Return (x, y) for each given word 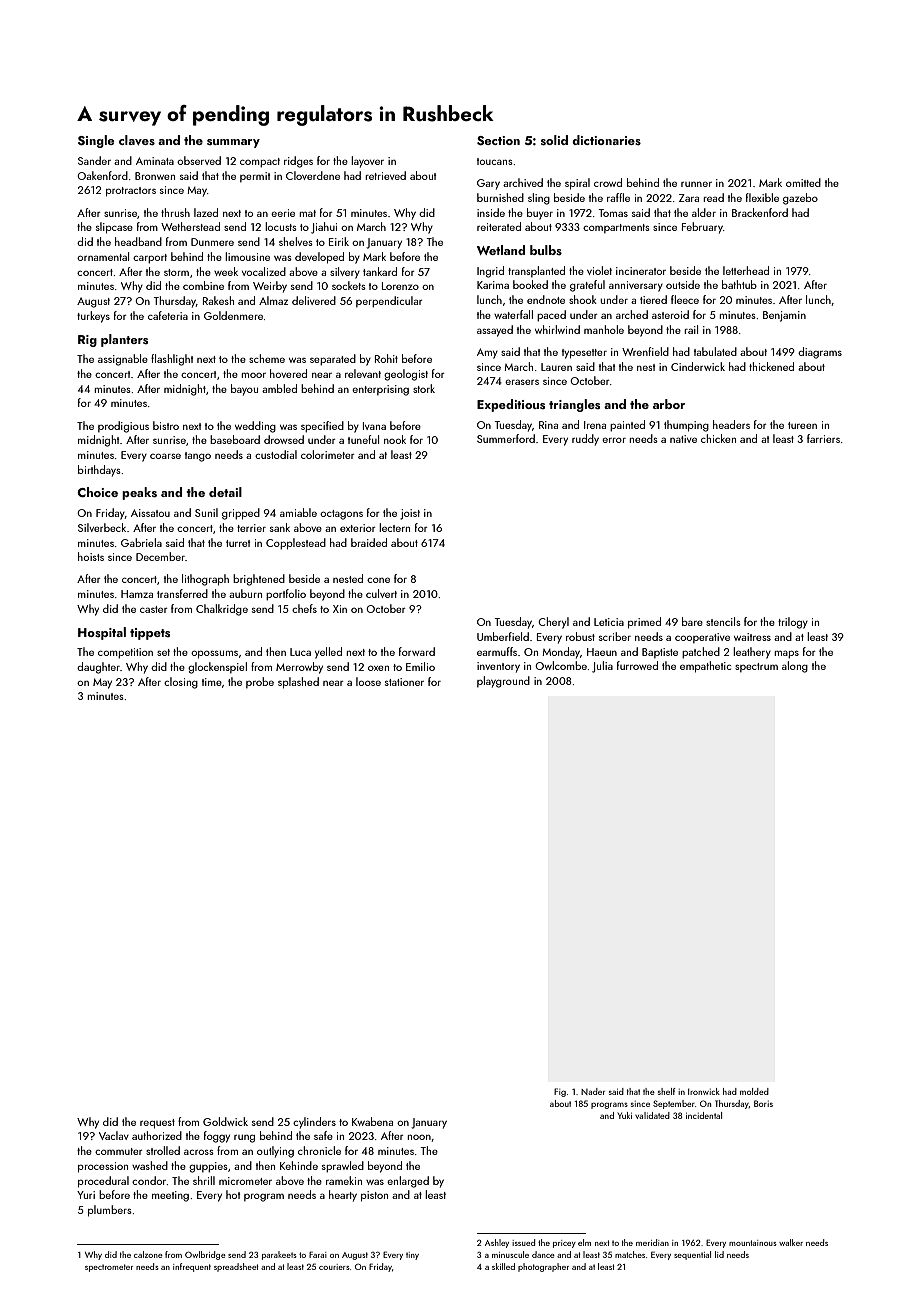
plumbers (110, 1211)
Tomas (613, 213)
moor (253, 375)
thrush (175, 212)
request (157, 1124)
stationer (404, 682)
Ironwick (704, 1091)
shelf (667, 1091)
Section (498, 141)
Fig (560, 1092)
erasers (522, 382)
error (614, 440)
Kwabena (372, 1121)
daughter (98, 668)
